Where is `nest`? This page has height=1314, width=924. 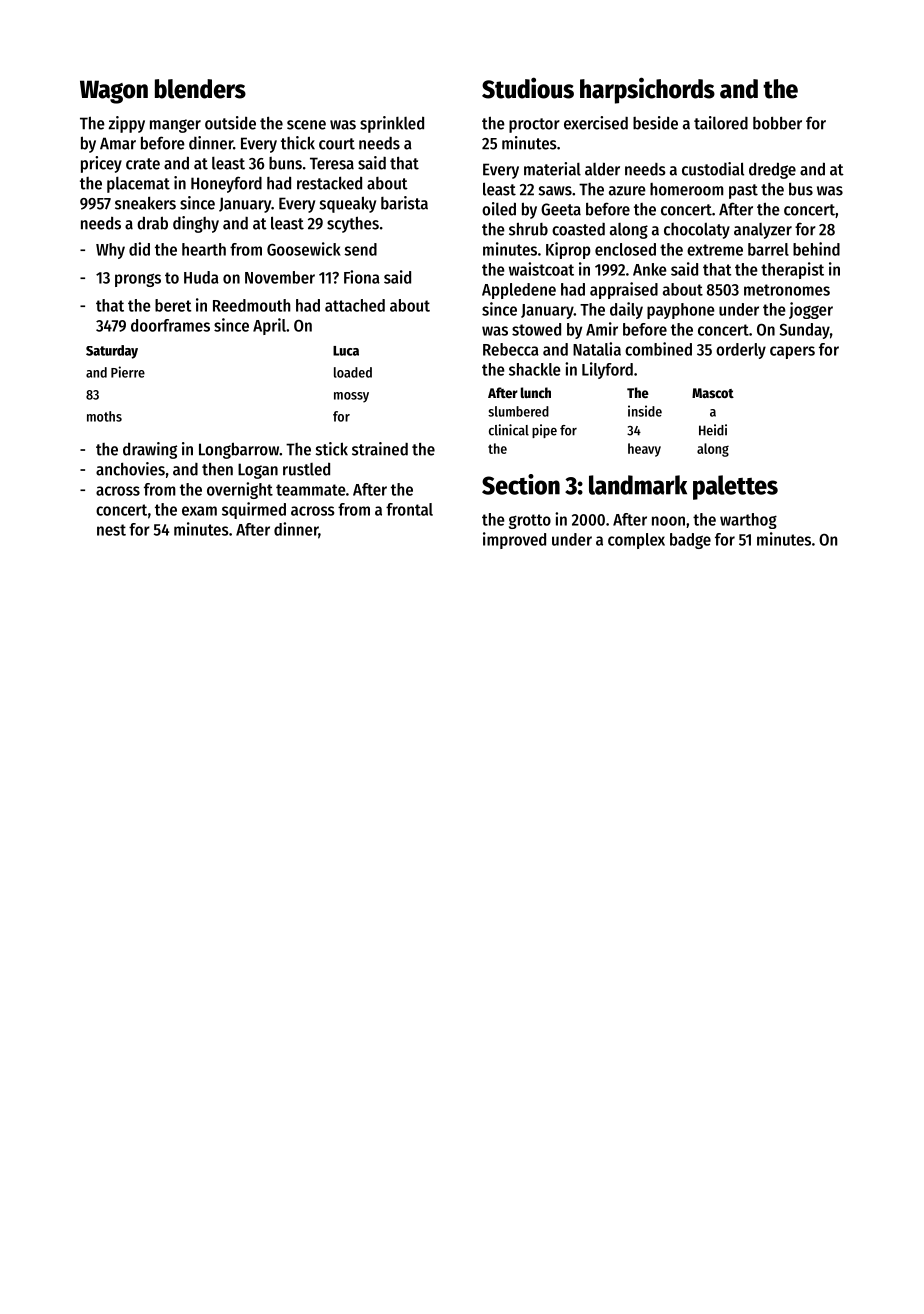 nest is located at coordinates (111, 530).
